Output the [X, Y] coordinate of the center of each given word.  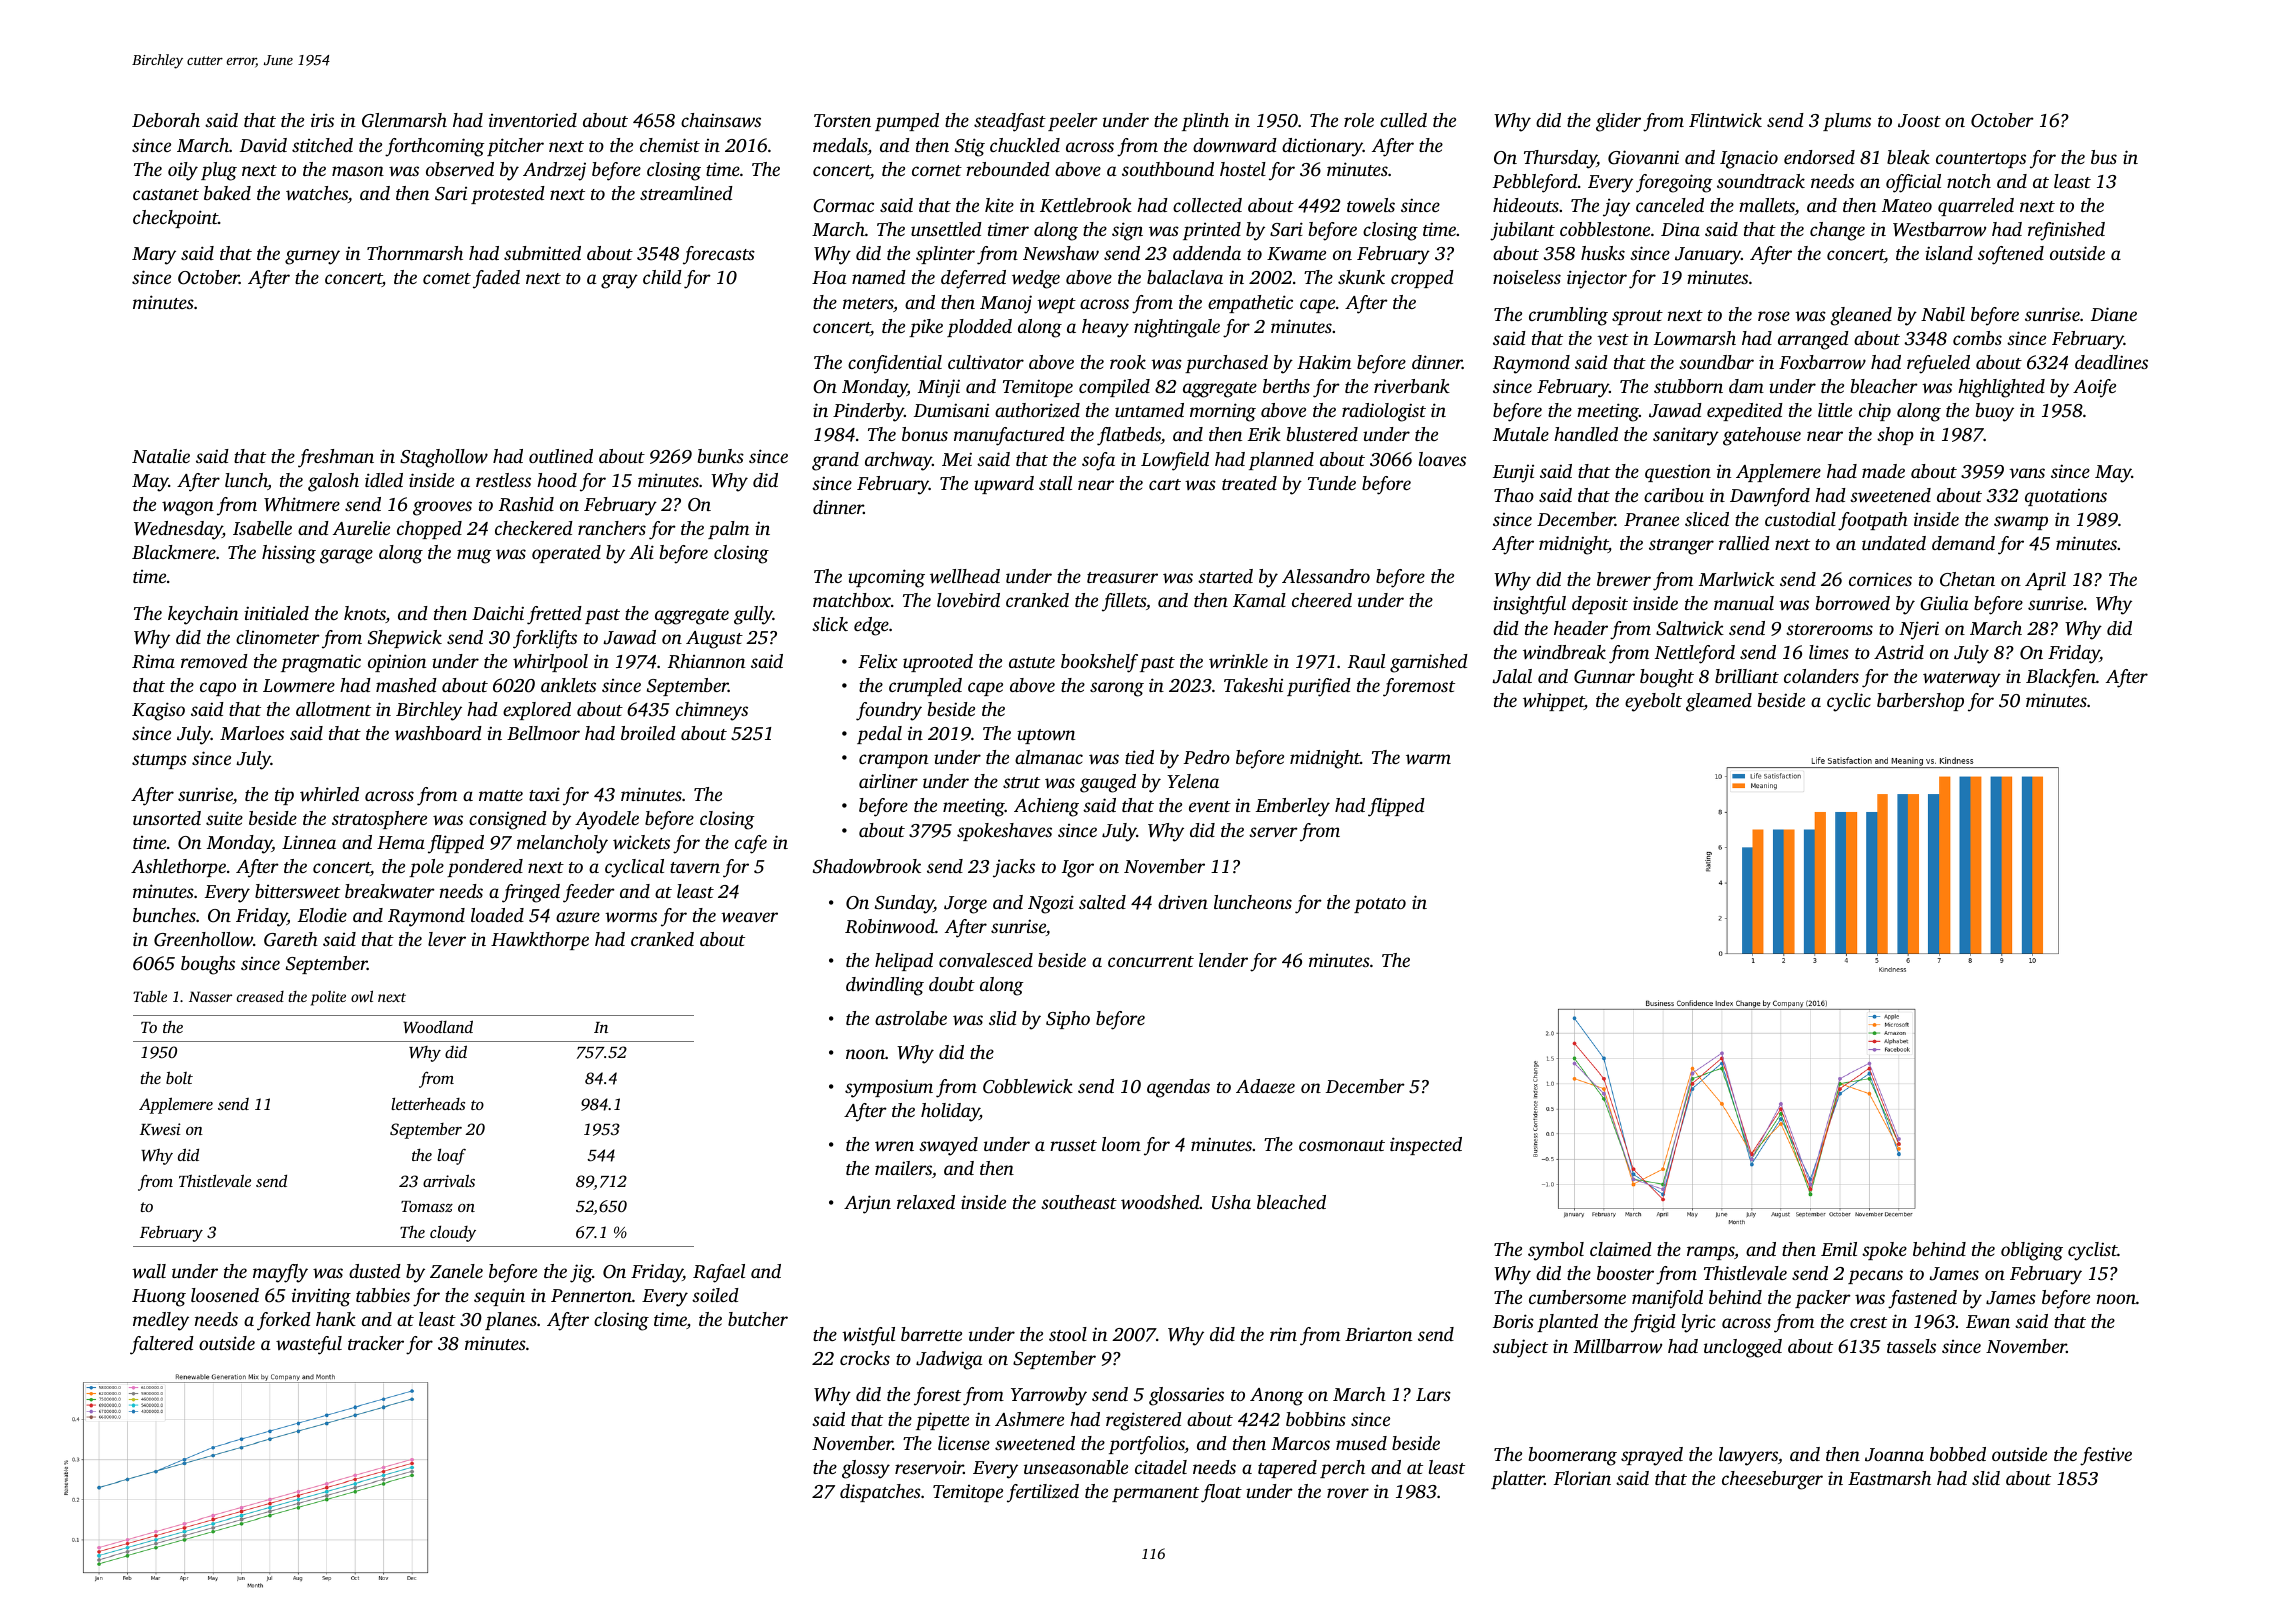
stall [1055, 483]
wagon [188, 508]
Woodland [438, 1026]
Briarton [1378, 1334]
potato [1380, 905]
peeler [1073, 122]
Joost [1919, 121]
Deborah [166, 120]
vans [2027, 473]
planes [511, 1321]
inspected [1426, 1146]
